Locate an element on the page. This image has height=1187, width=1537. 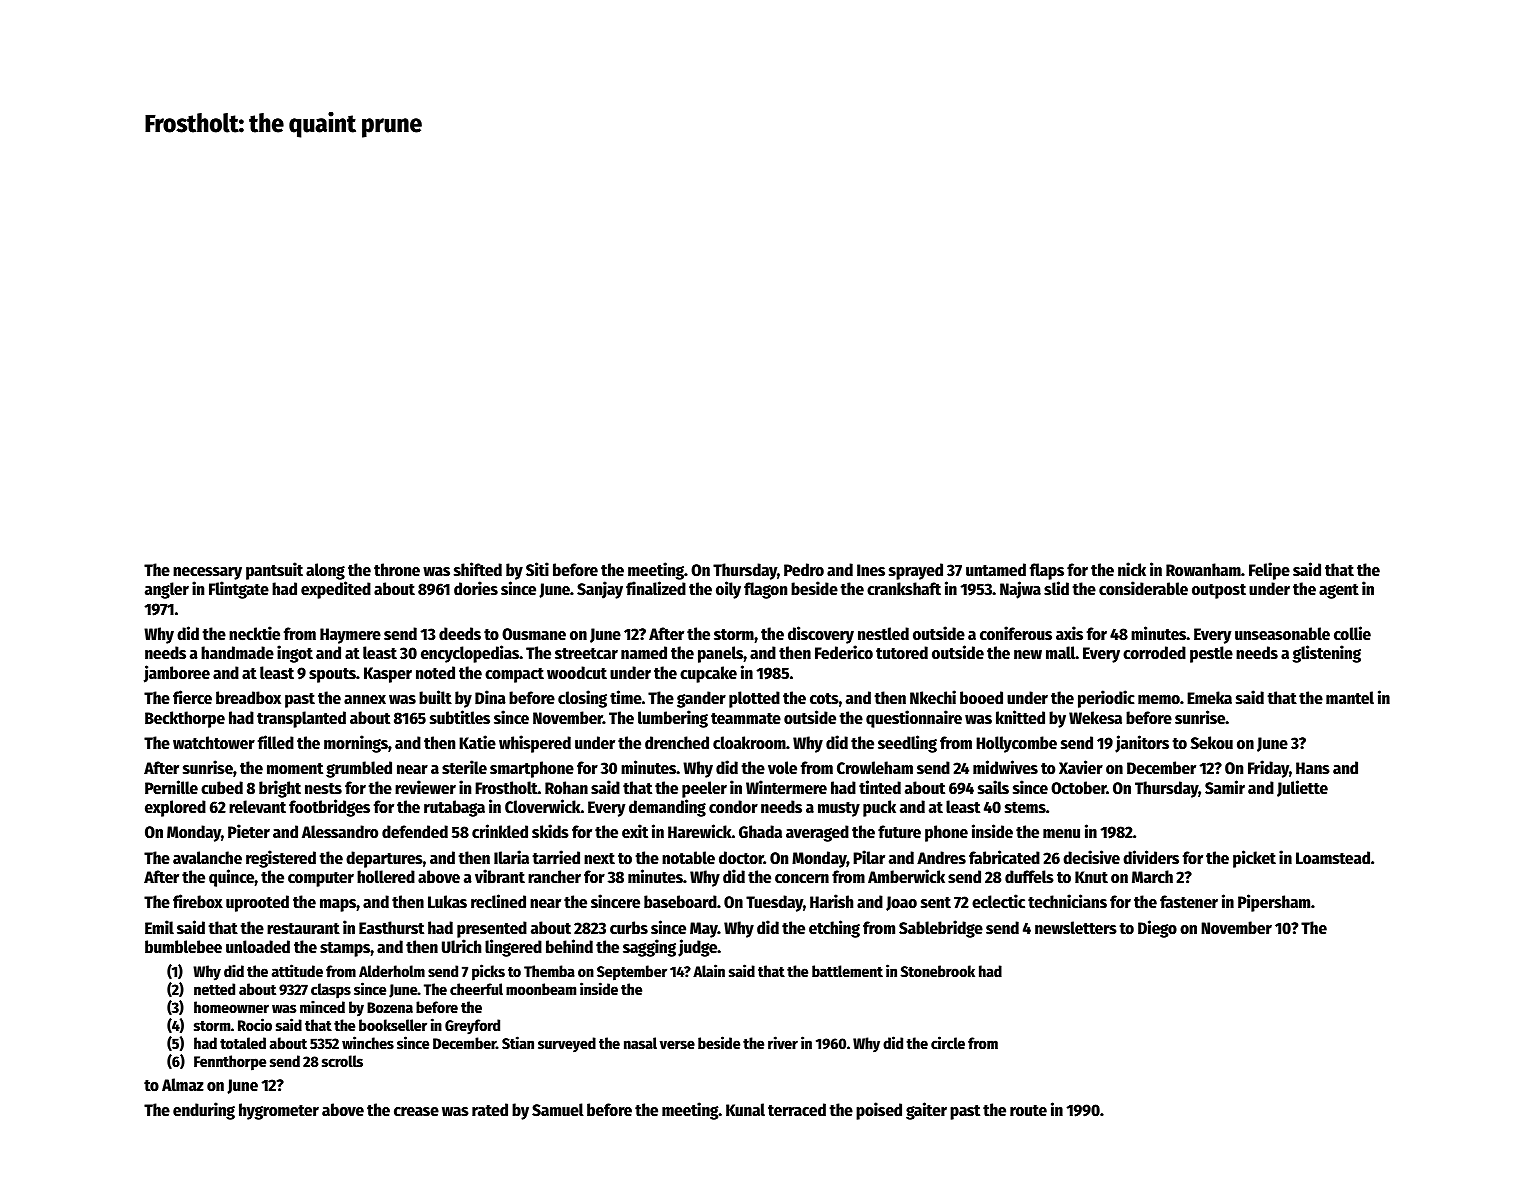
vibrant is located at coordinates (500, 876).
